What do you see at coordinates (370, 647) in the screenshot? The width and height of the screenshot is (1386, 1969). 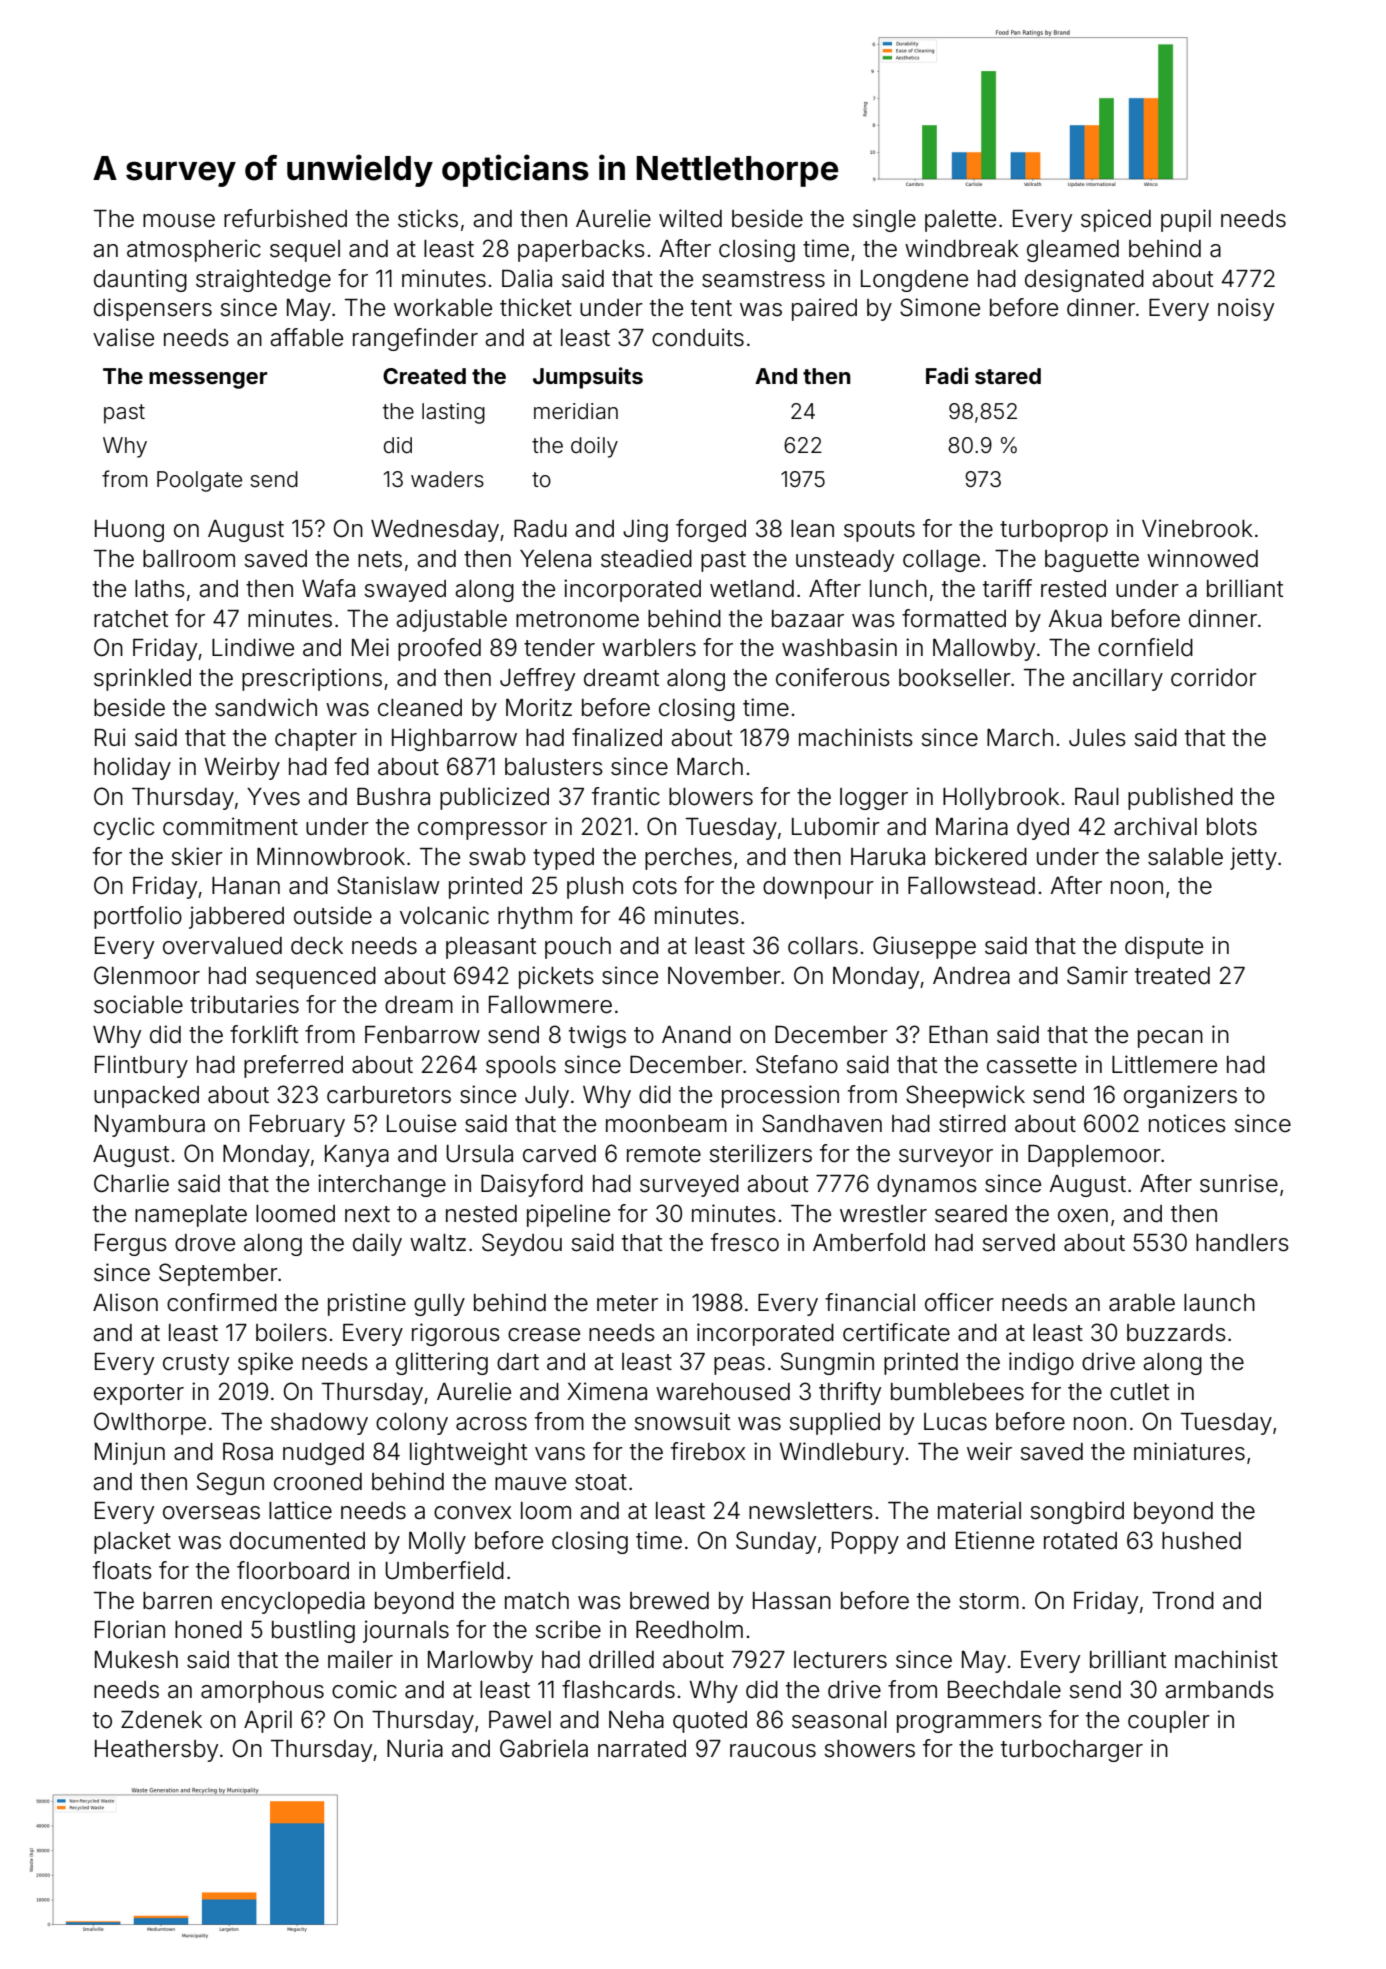 I see `Mei` at bounding box center [370, 647].
